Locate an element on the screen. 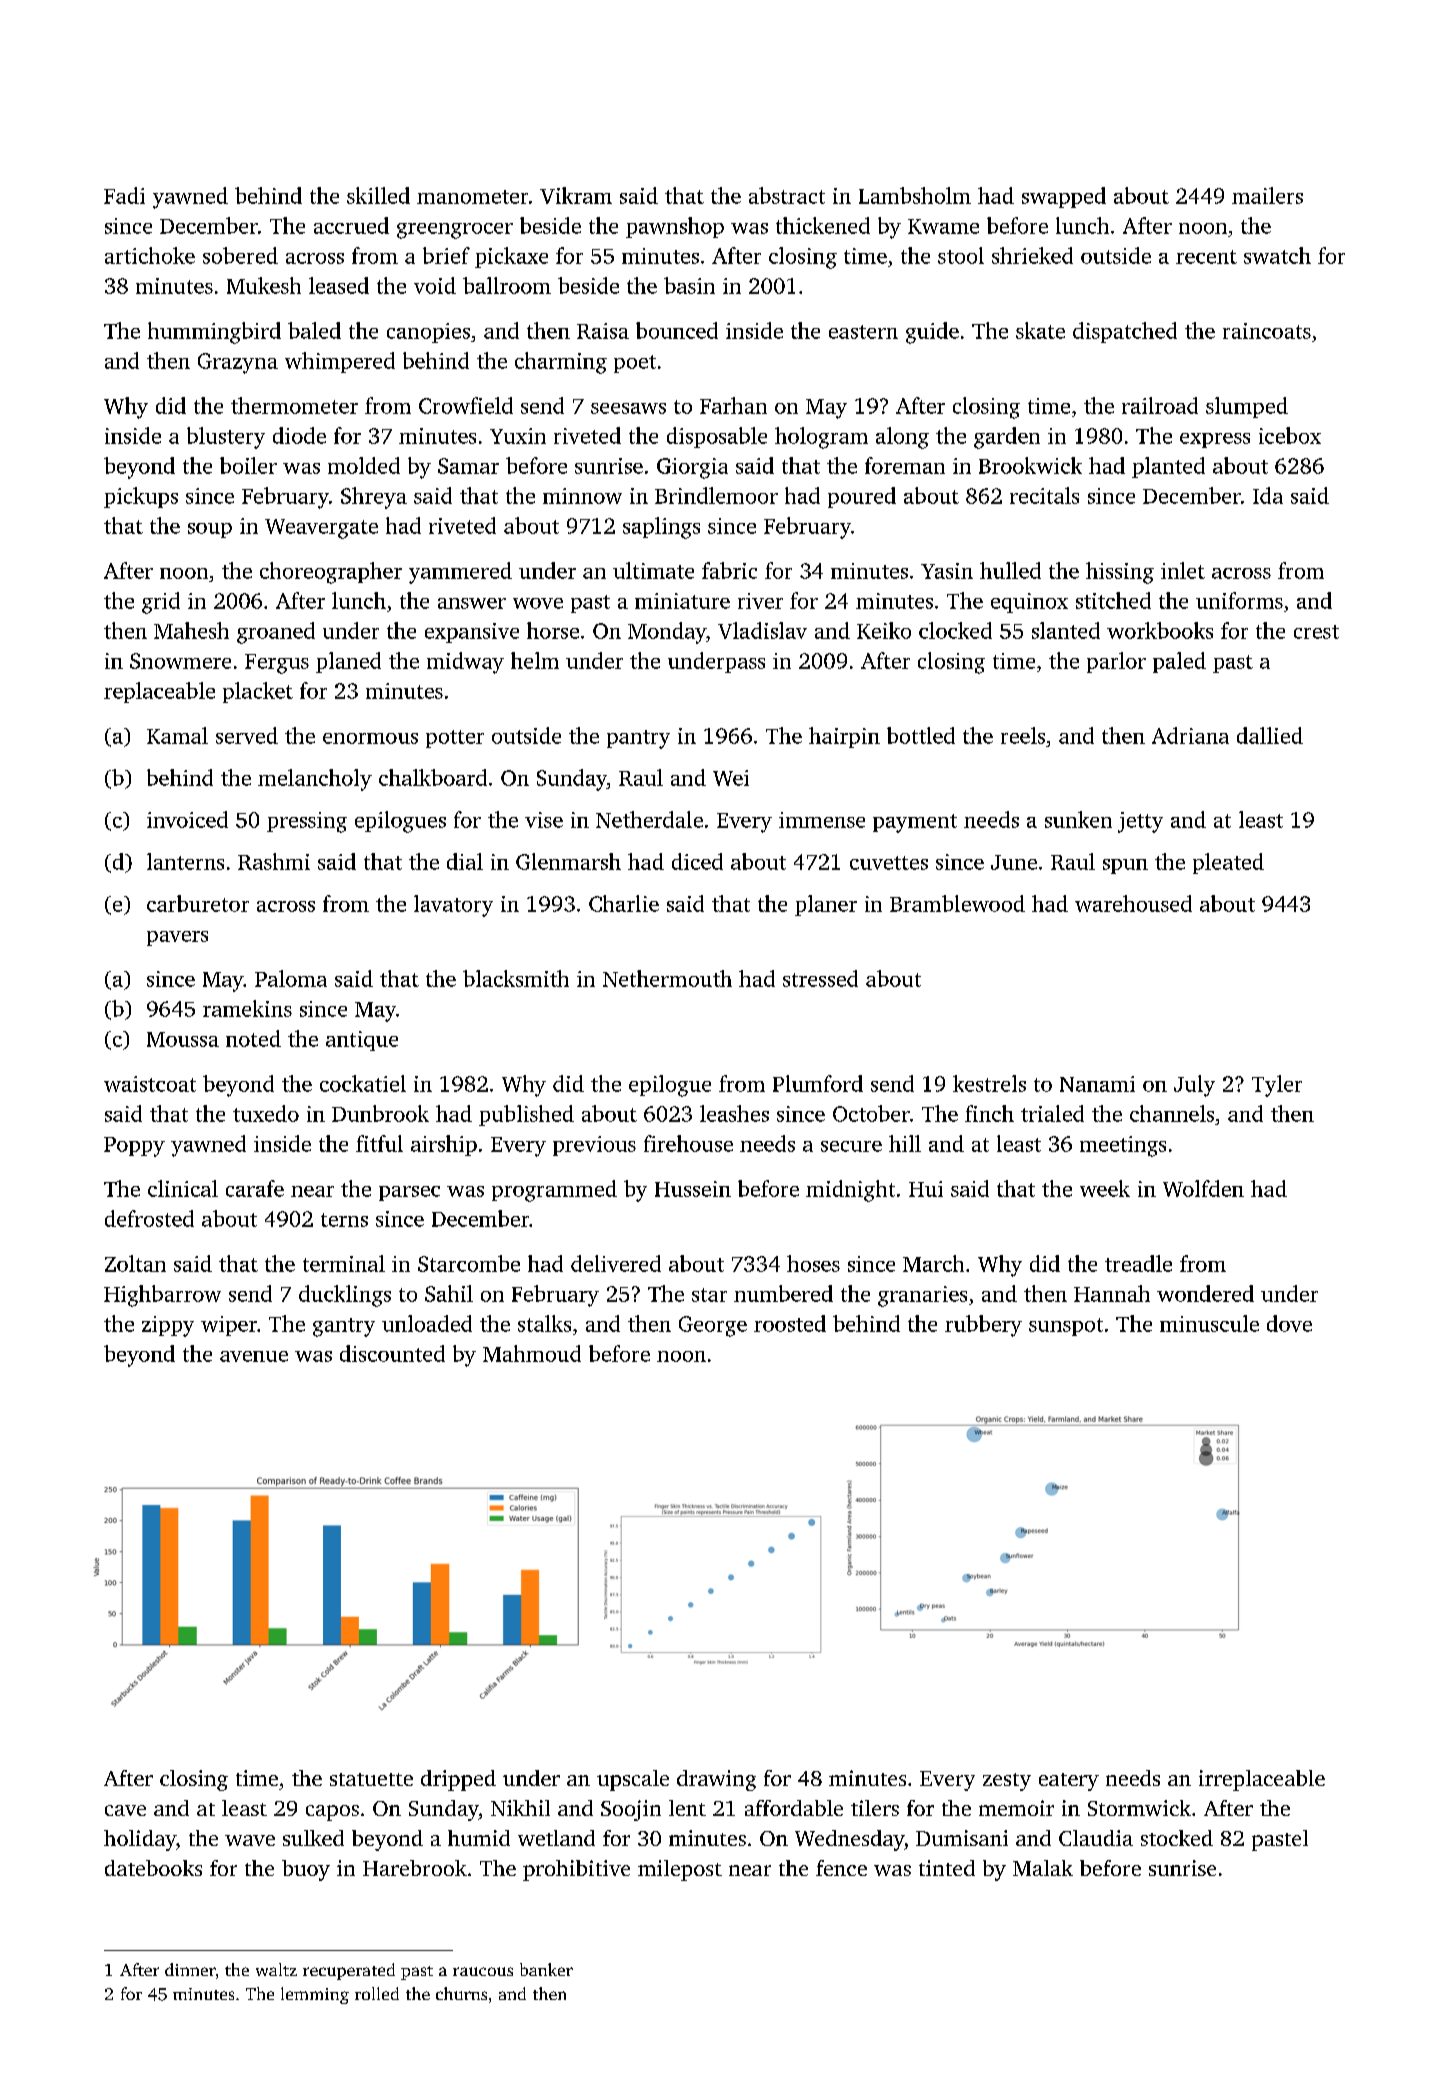  swapped is located at coordinates (1064, 197).
